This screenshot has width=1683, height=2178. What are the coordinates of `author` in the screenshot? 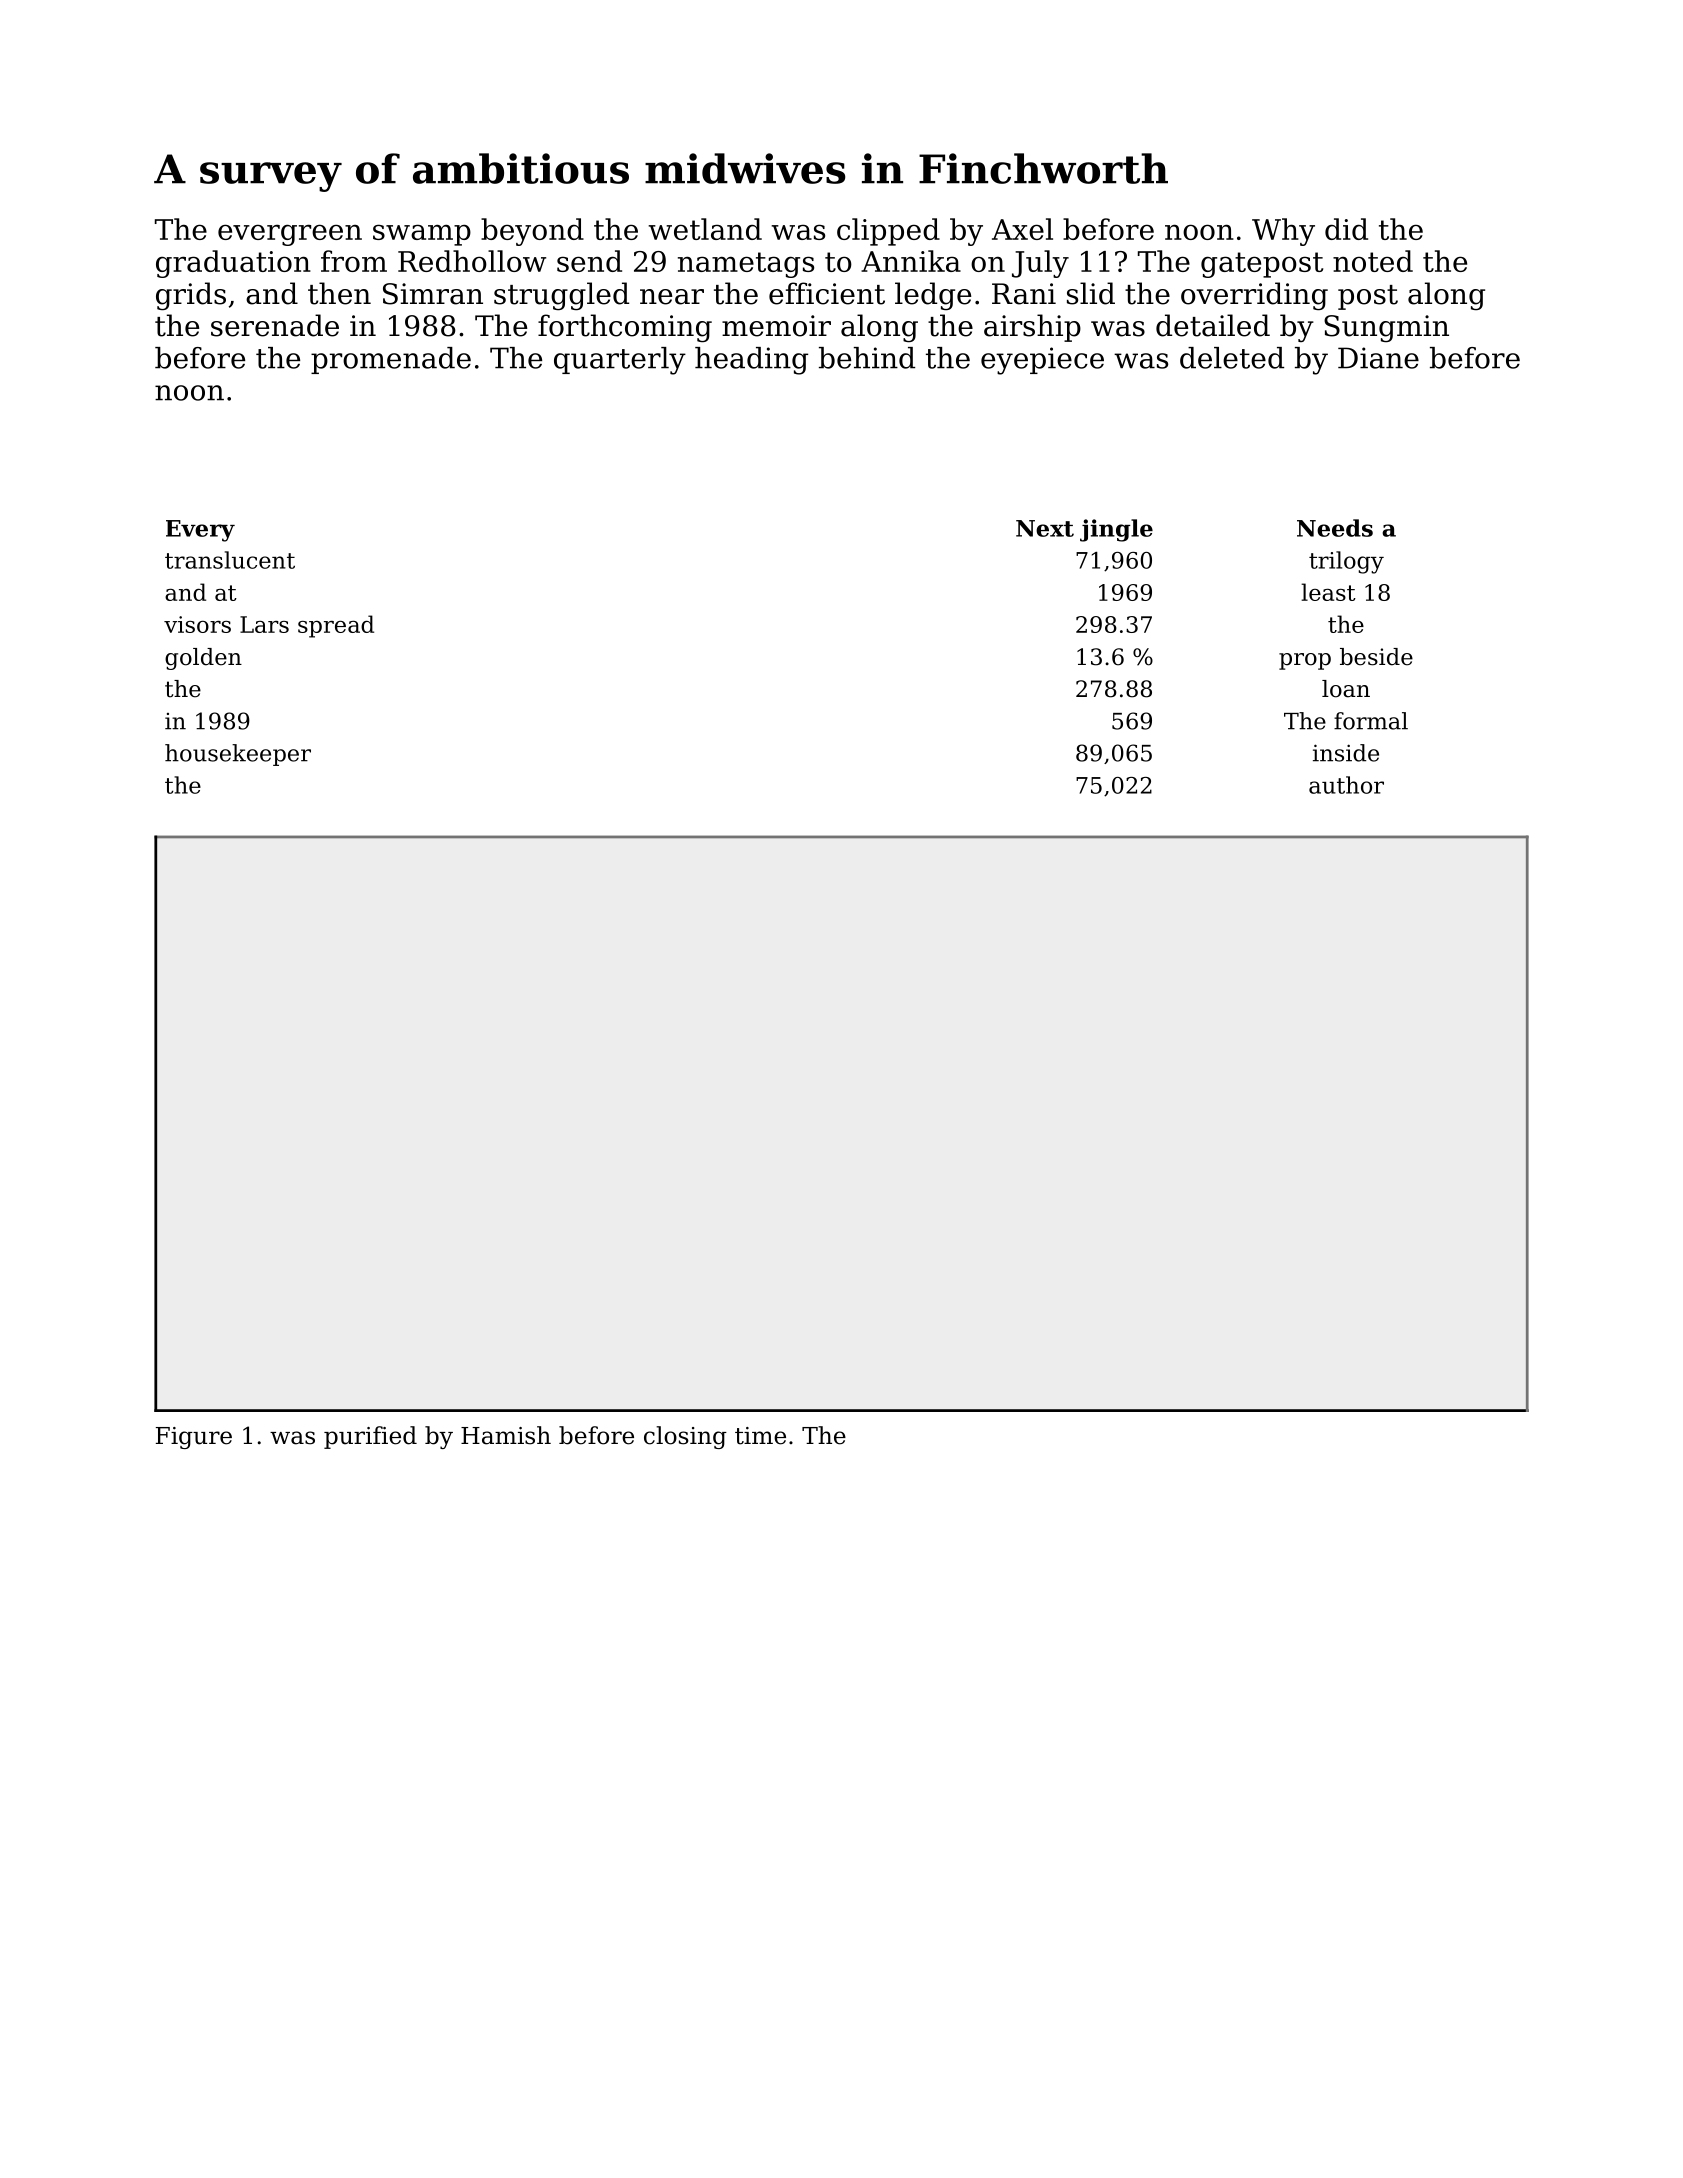 It's located at (1346, 785).
